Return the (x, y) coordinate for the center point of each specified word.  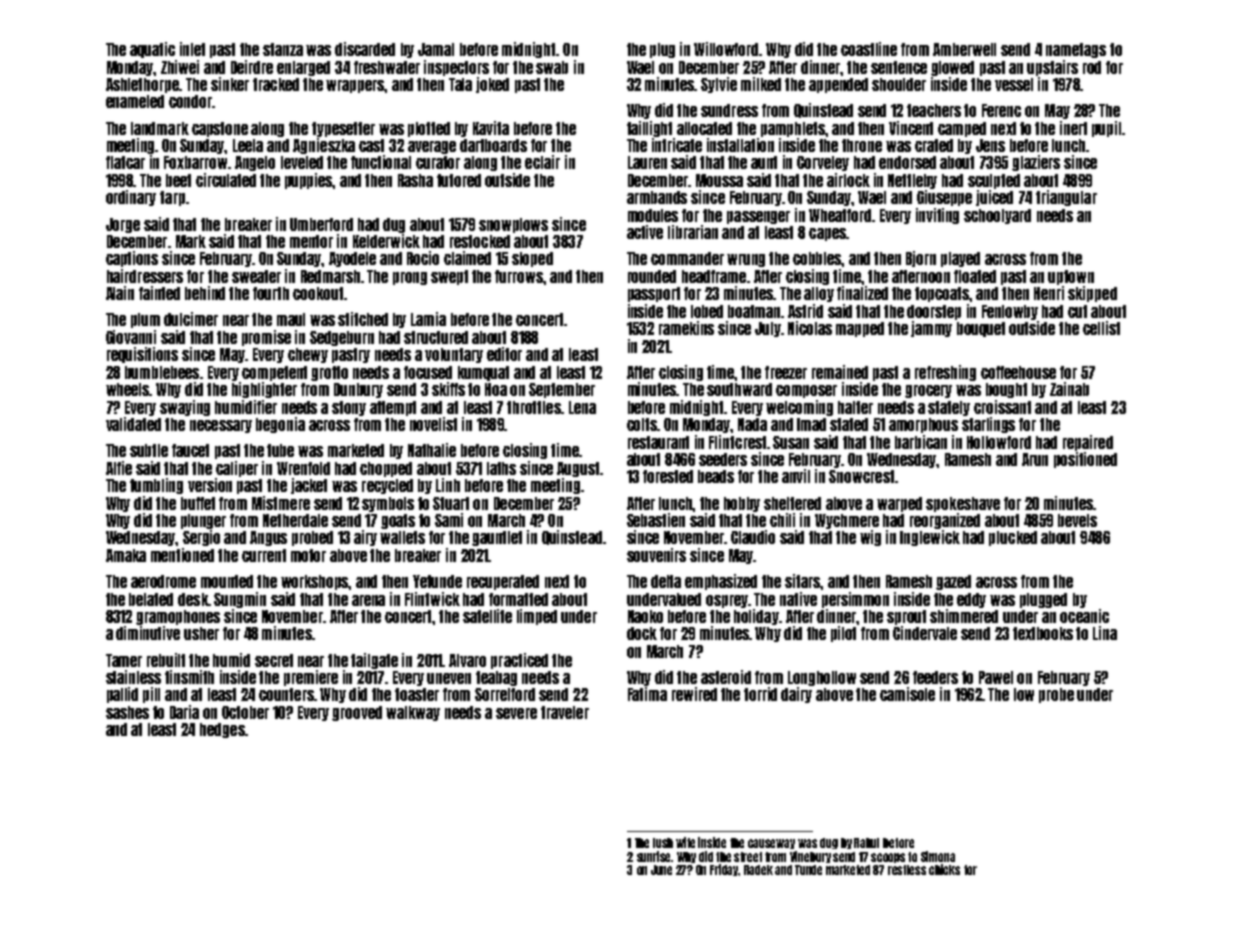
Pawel (996, 677)
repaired (1088, 443)
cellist (1101, 328)
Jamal (436, 49)
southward (739, 389)
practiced (519, 661)
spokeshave (963, 504)
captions (132, 259)
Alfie (119, 468)
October (245, 712)
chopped (386, 469)
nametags (1076, 50)
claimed (467, 258)
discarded (365, 49)
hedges (222, 730)
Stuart (451, 503)
